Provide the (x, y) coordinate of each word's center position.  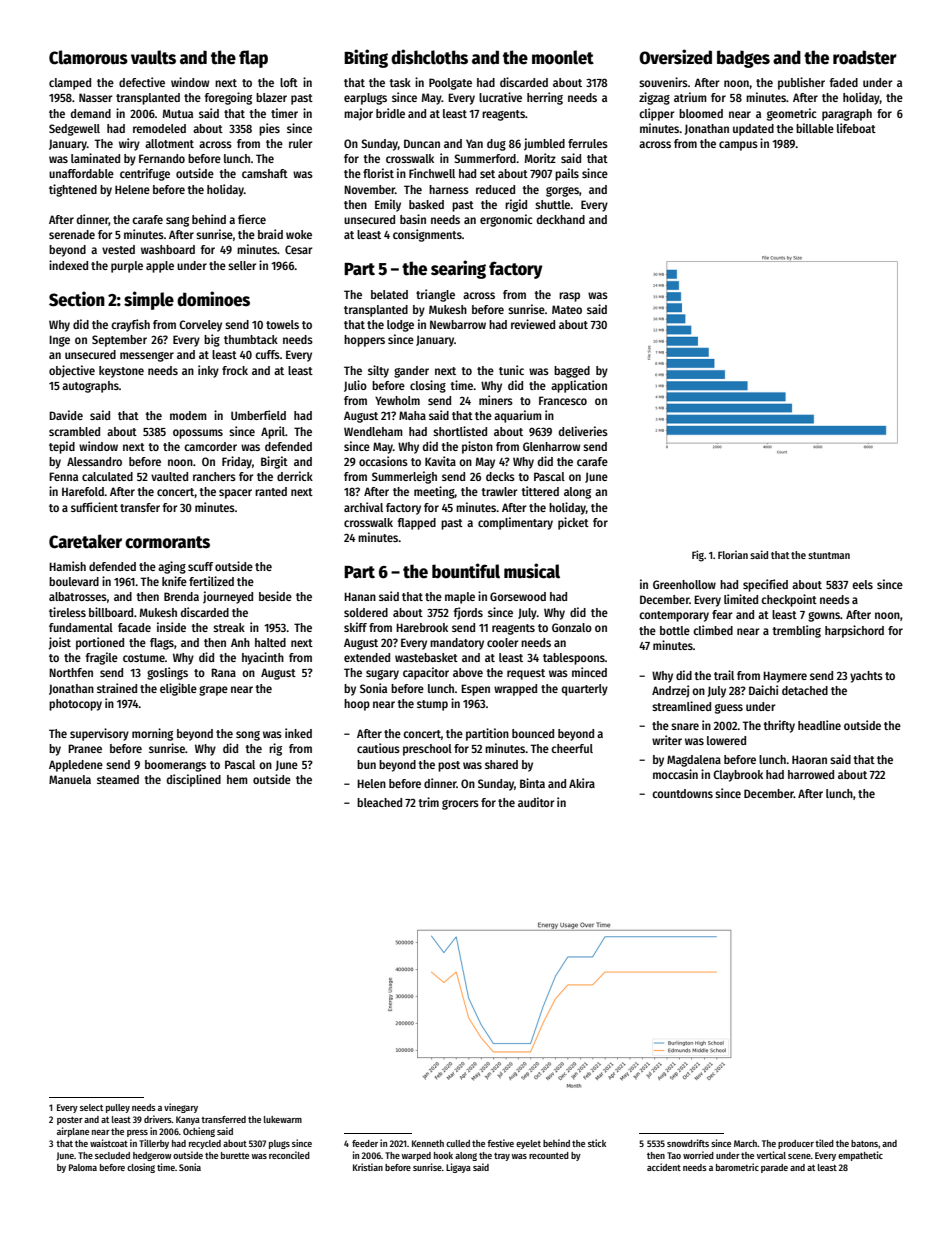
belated (389, 294)
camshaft (265, 173)
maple (460, 598)
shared (501, 764)
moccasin (675, 774)
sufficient (94, 507)
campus (738, 146)
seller (242, 265)
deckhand (561, 219)
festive (500, 1143)
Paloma (83, 1167)
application (579, 386)
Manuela (70, 779)
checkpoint (789, 600)
